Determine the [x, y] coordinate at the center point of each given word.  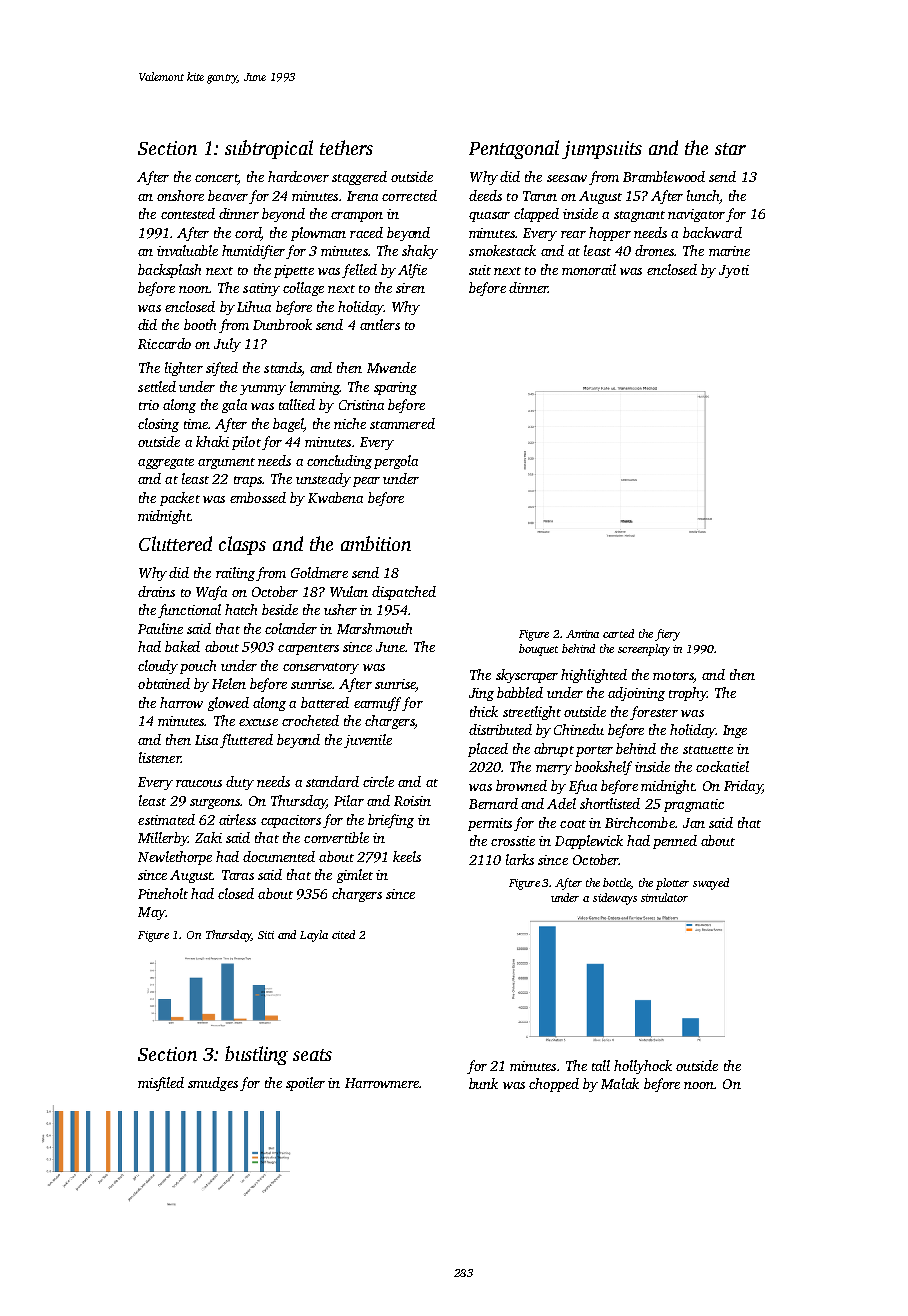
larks [520, 859]
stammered [402, 423]
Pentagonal [514, 149]
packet [180, 499]
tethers [346, 147]
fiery [667, 635]
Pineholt [163, 893]
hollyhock [643, 1067]
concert [216, 179]
